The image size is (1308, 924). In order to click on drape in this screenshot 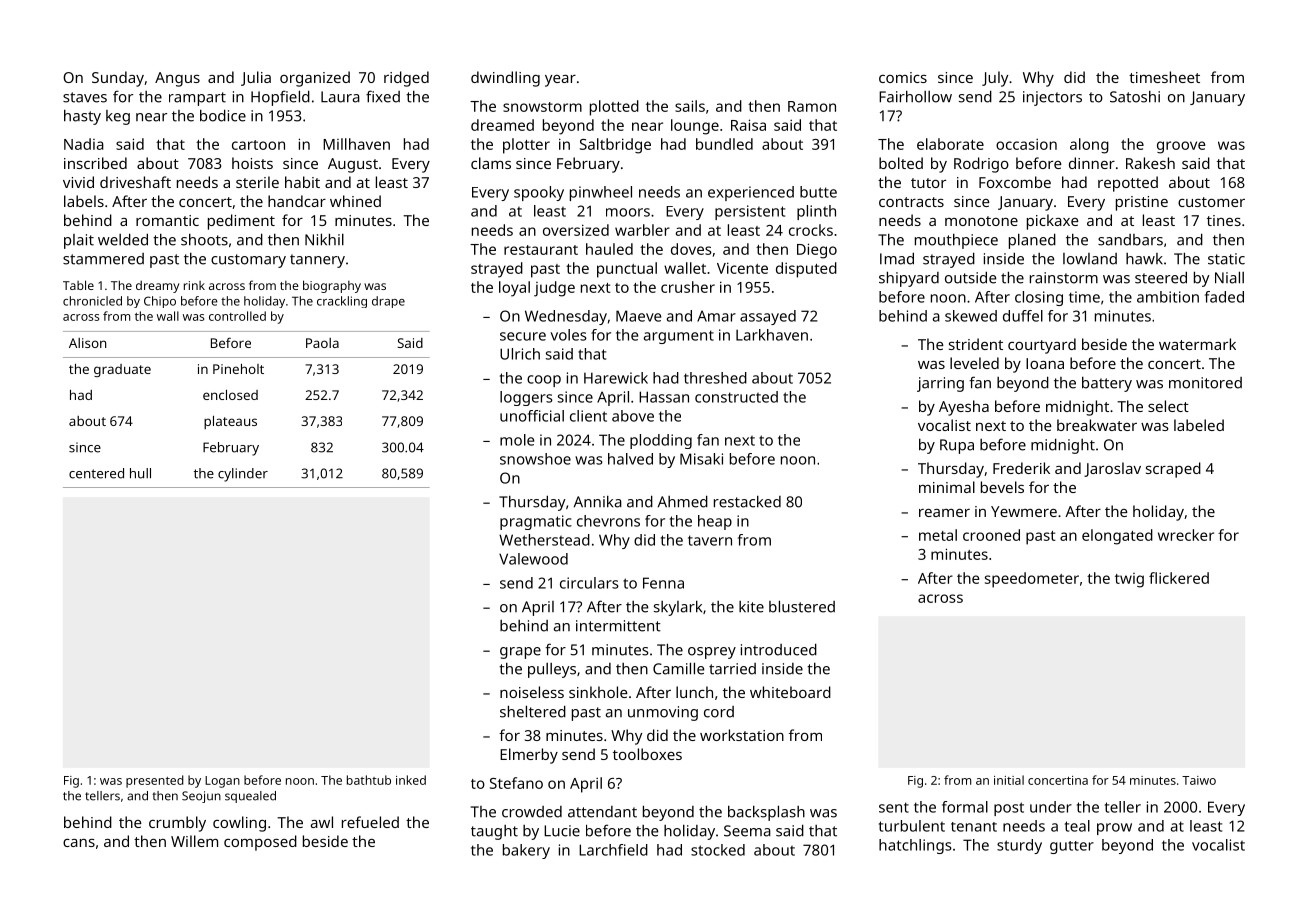, I will do `click(388, 302)`.
